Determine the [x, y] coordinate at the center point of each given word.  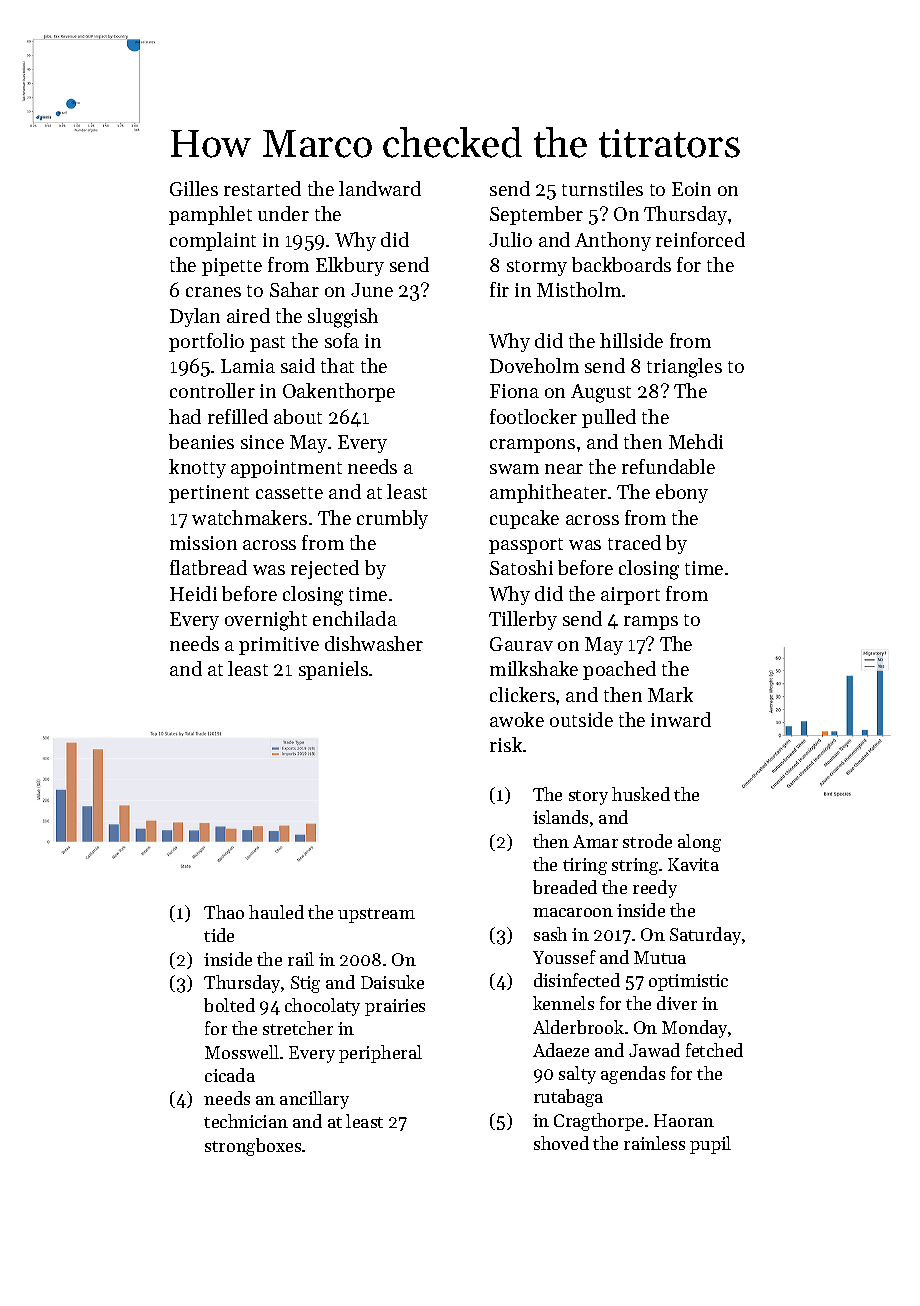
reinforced [700, 239]
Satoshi [521, 567]
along [699, 843]
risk [506, 744]
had [185, 416]
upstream [376, 915]
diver [677, 1003]
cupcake [524, 519]
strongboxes [253, 1147]
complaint [213, 241]
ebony [682, 493]
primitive [279, 646]
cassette [289, 493]
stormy [537, 268]
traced [634, 542]
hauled [276, 912]
